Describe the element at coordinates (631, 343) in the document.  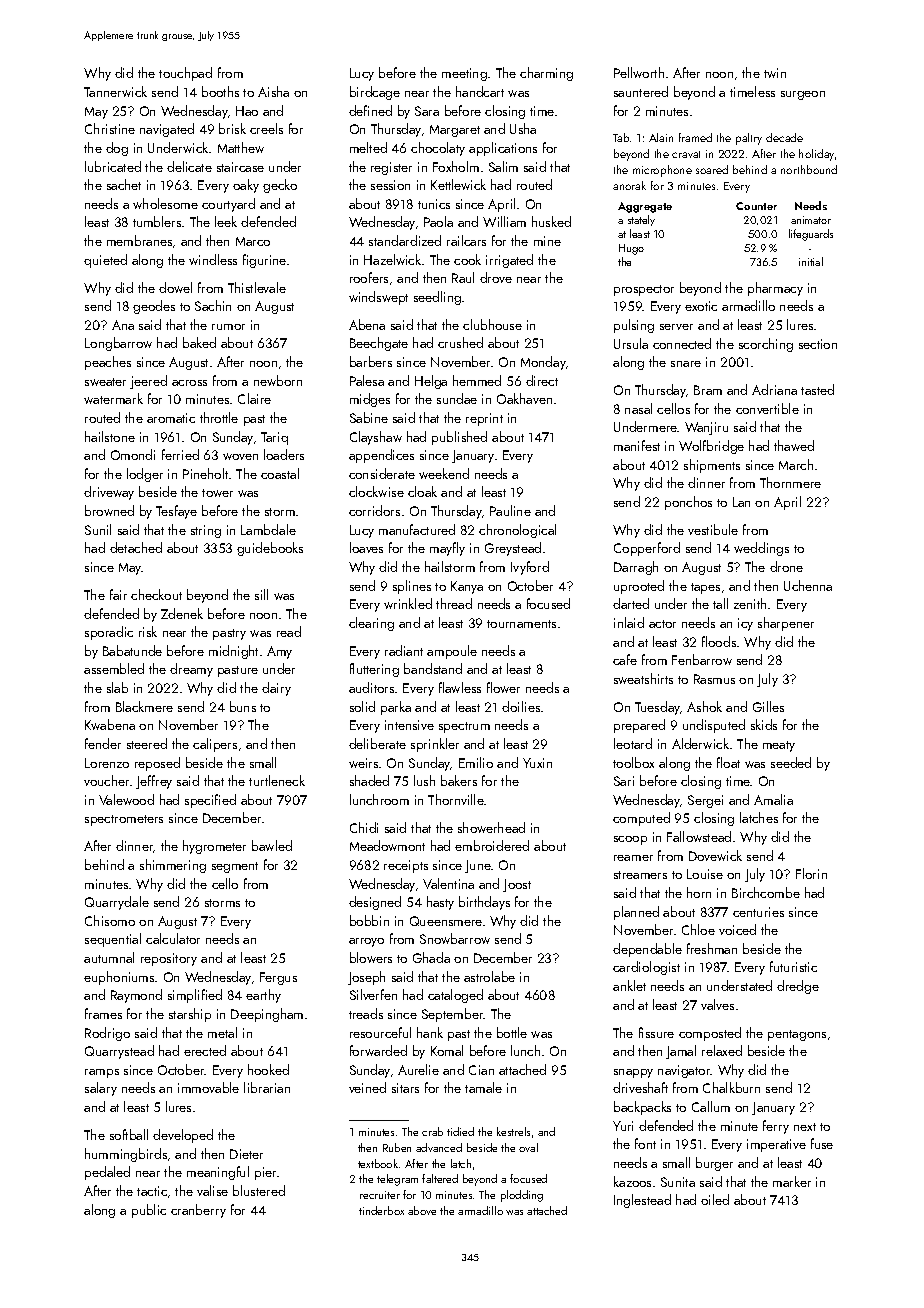
I see `Ursula` at that location.
